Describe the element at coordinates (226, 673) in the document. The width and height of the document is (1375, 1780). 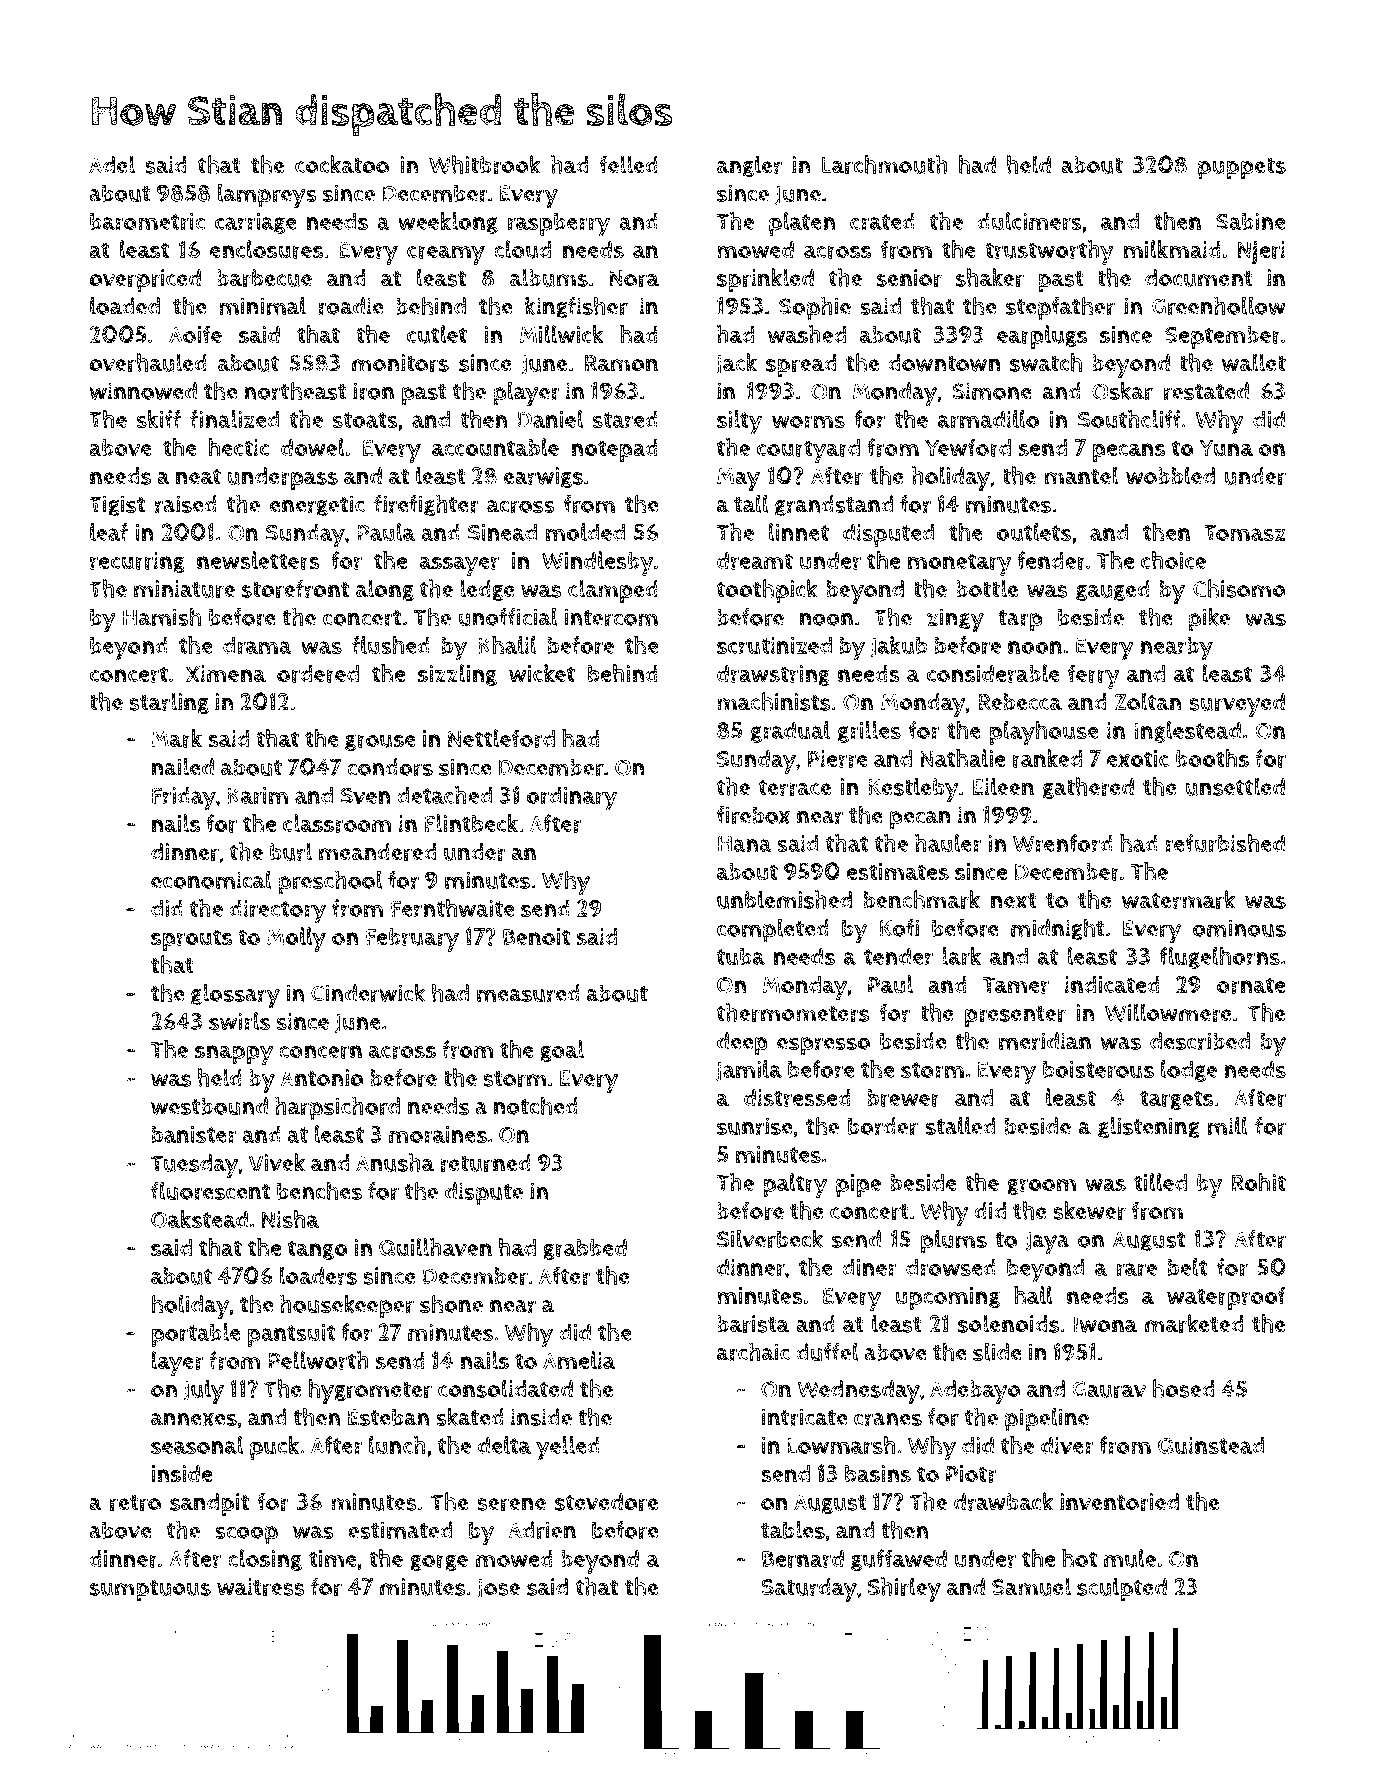
I see `Ximena` at that location.
